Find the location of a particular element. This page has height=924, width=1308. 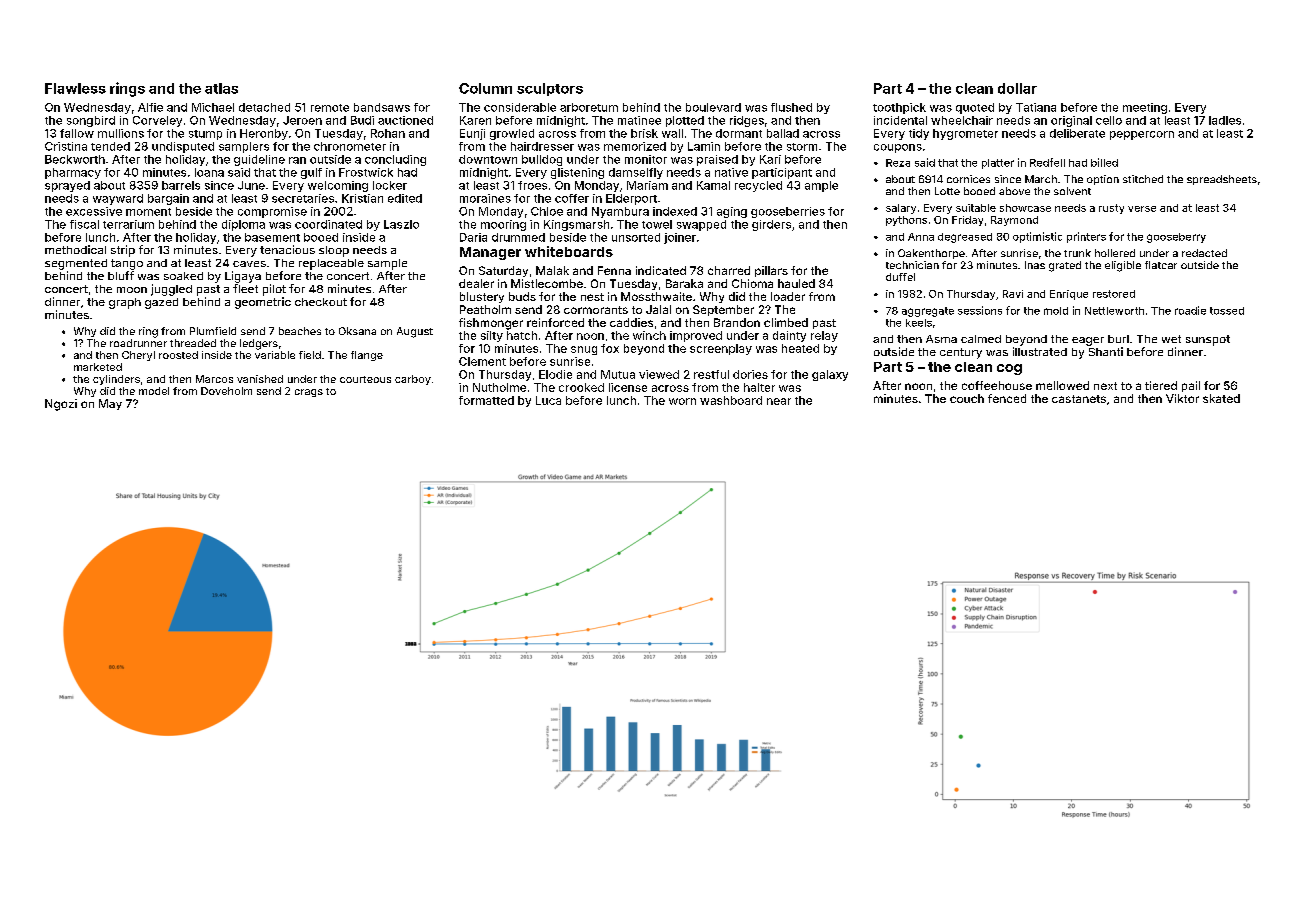

suitable is located at coordinates (976, 208).
